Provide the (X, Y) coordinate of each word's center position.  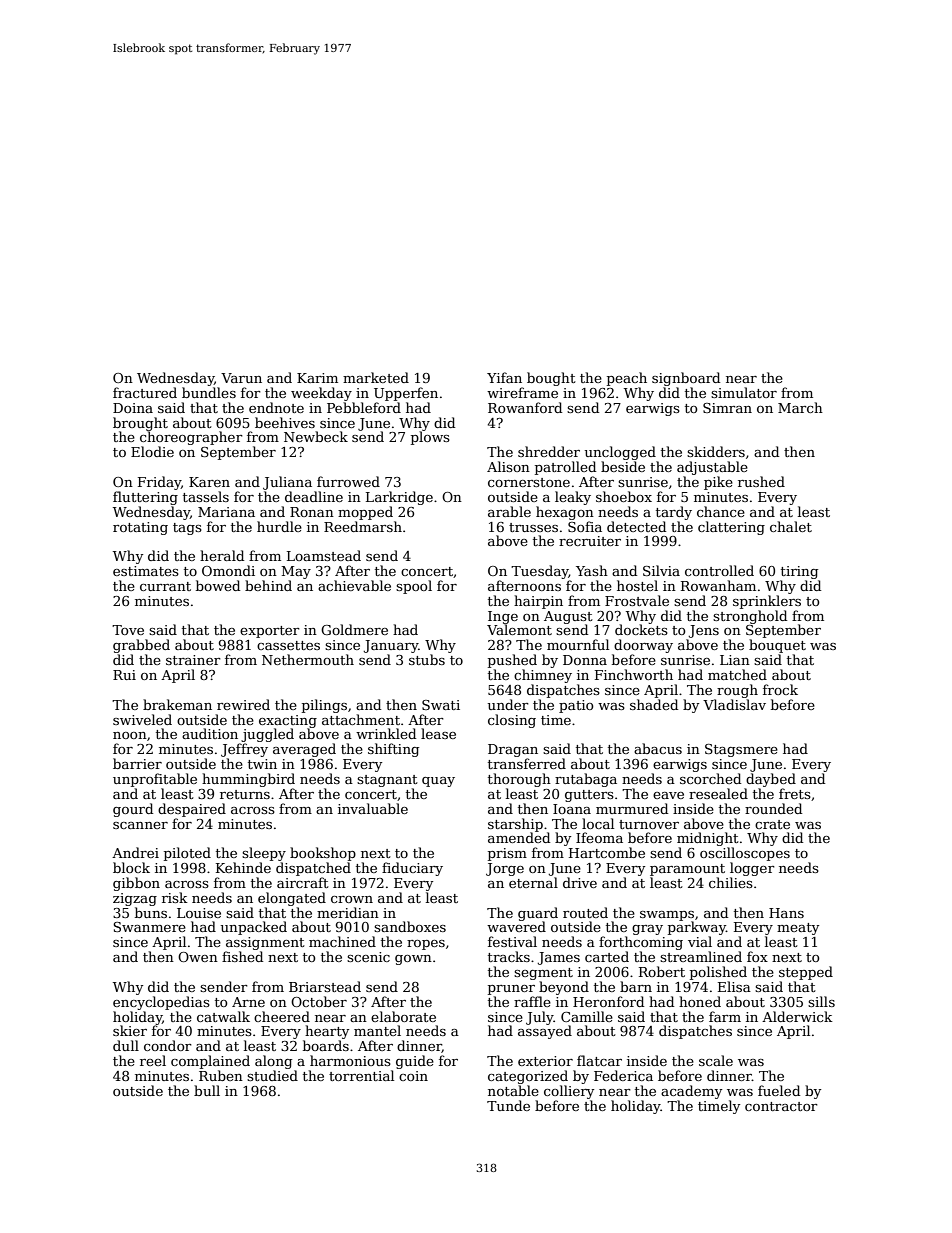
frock (780, 689)
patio (576, 706)
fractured (145, 392)
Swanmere (149, 927)
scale (716, 1060)
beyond (564, 988)
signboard (686, 379)
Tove (128, 630)
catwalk (223, 1016)
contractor (781, 1106)
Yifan (504, 377)
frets (795, 793)
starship (515, 825)
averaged (304, 750)
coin (413, 1076)
